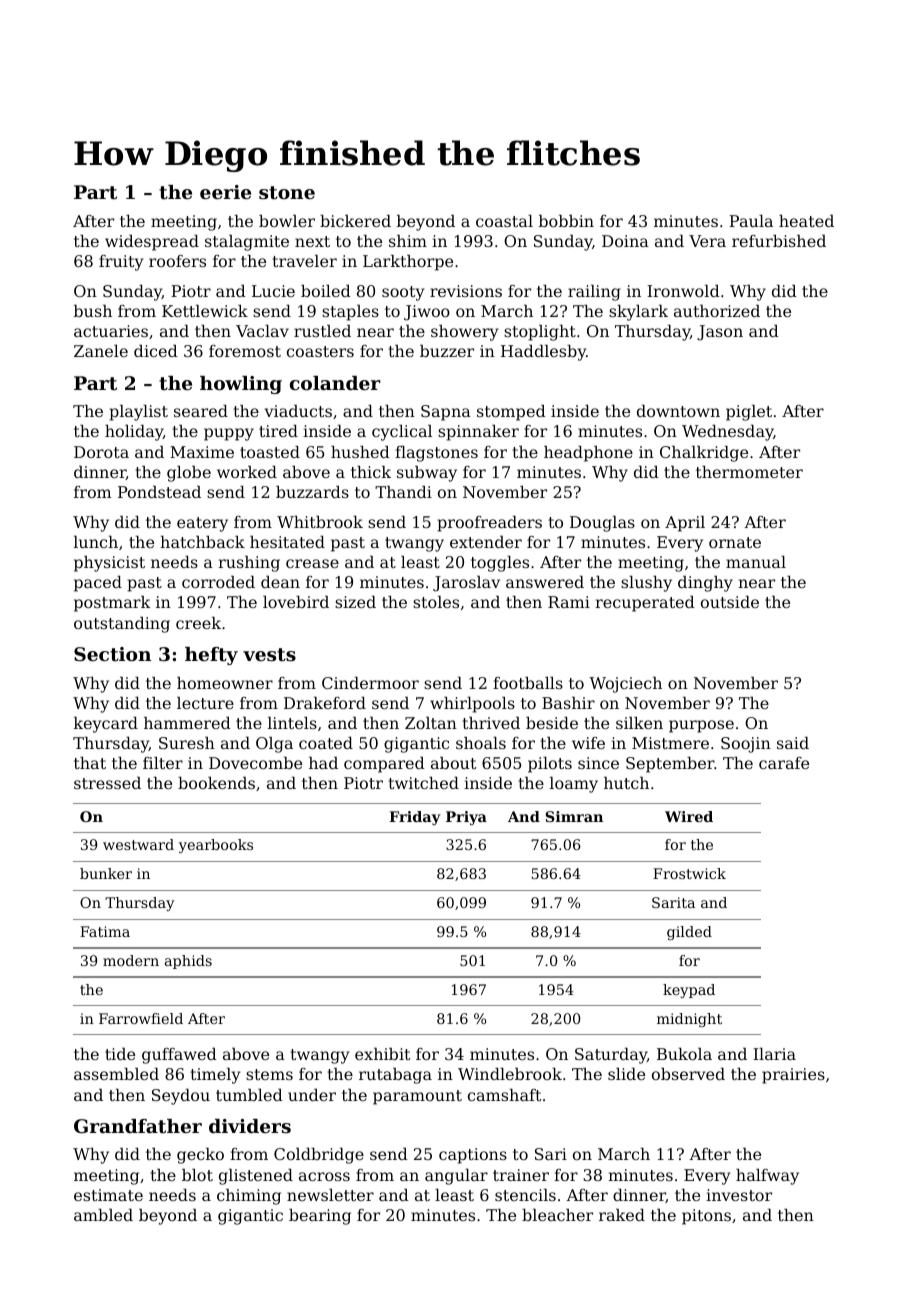 This document has width=908, height=1316. Describe the element at coordinates (249, 1197) in the document. I see `chiming` at that location.
